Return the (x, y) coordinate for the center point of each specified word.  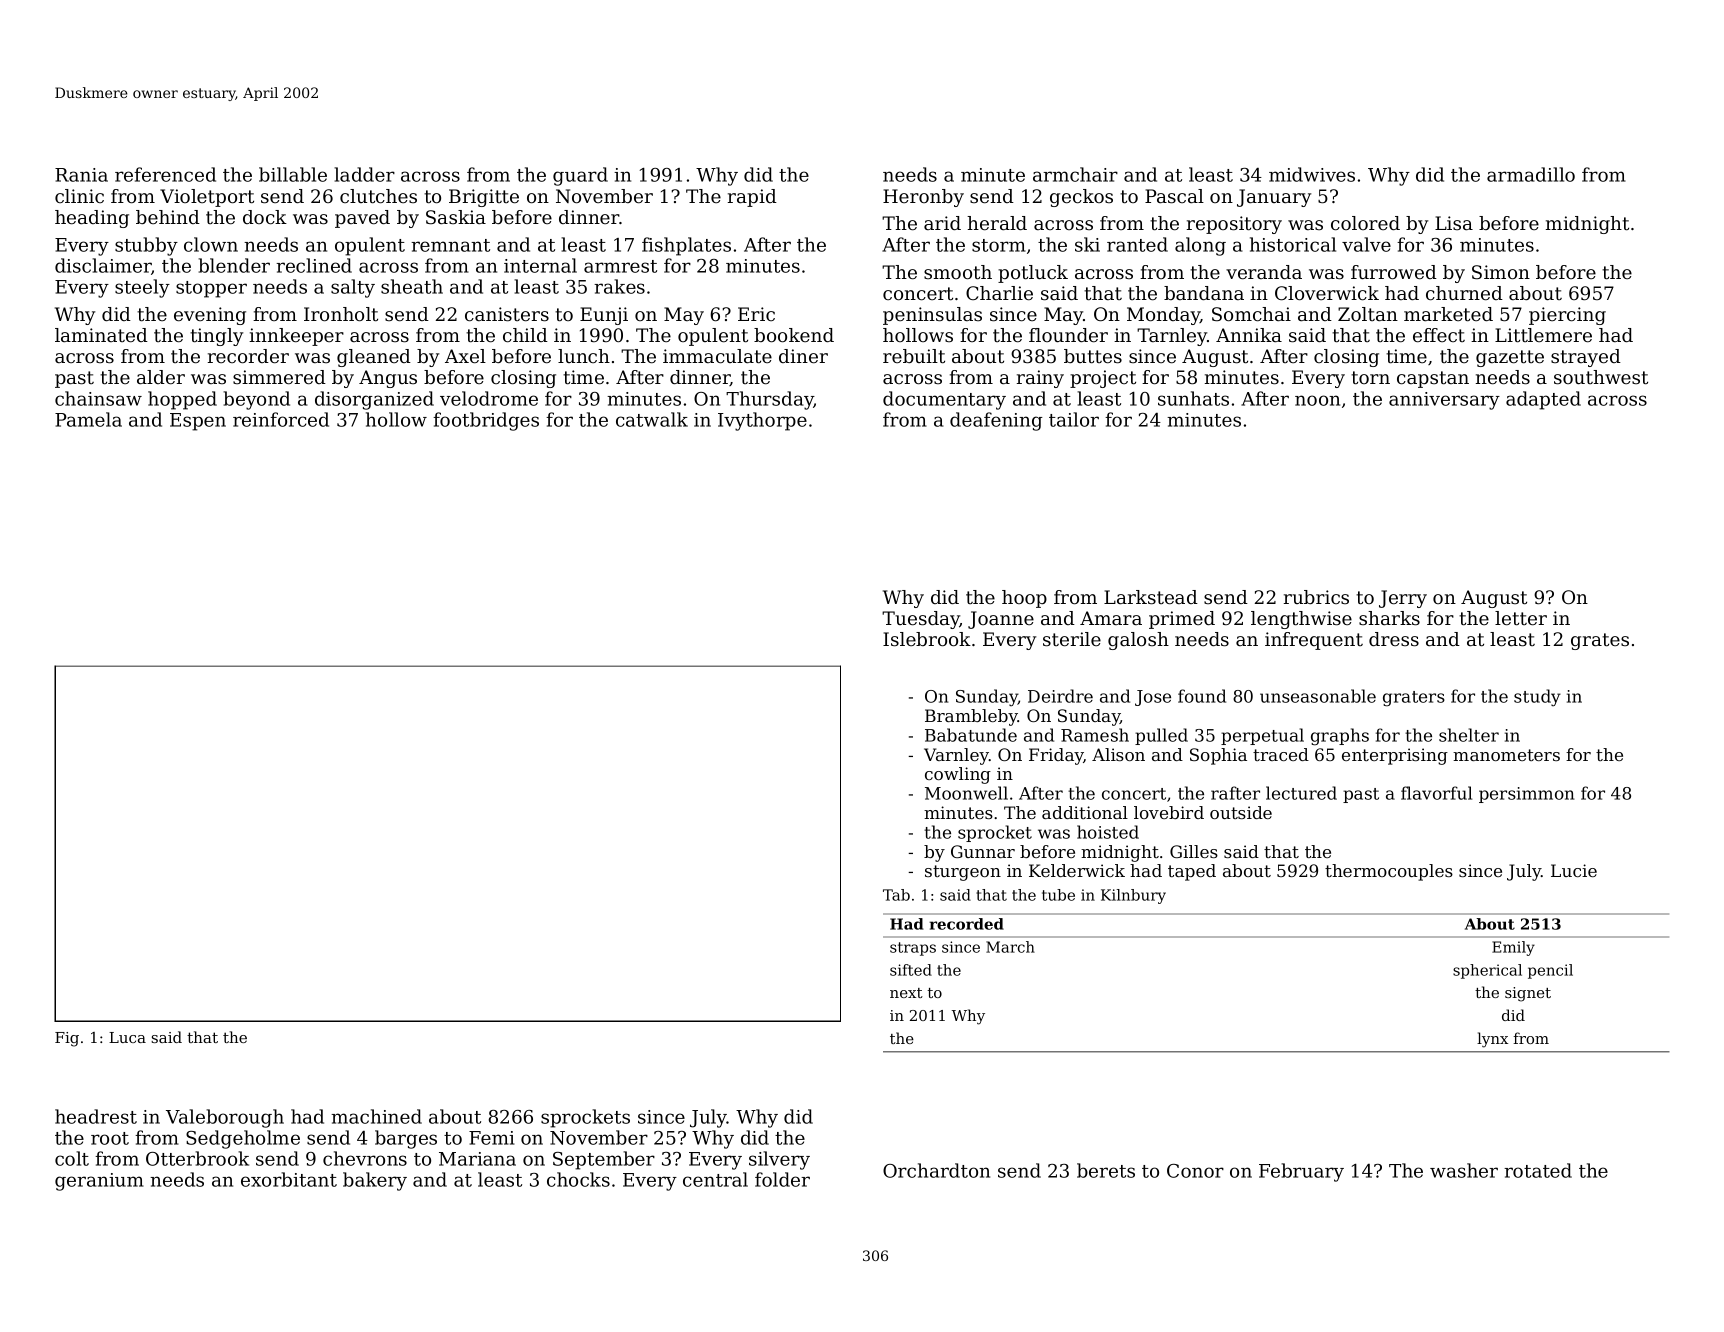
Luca (127, 1037)
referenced (165, 174)
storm (999, 245)
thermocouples (1389, 872)
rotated (1538, 1170)
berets (1106, 1170)
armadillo (1531, 174)
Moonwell (966, 793)
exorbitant (289, 1179)
